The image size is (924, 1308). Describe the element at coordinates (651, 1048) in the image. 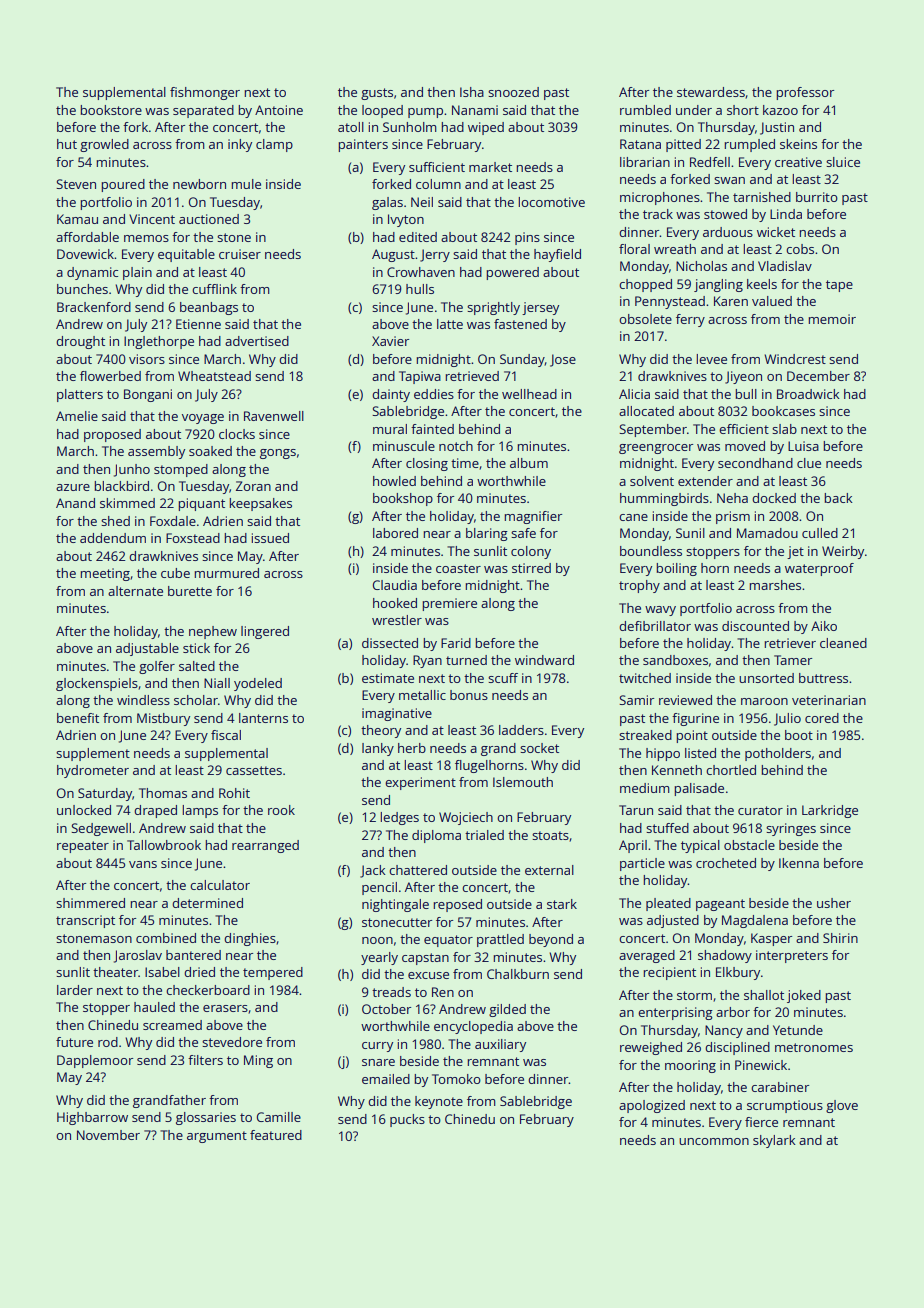

I see `reweighed` at that location.
